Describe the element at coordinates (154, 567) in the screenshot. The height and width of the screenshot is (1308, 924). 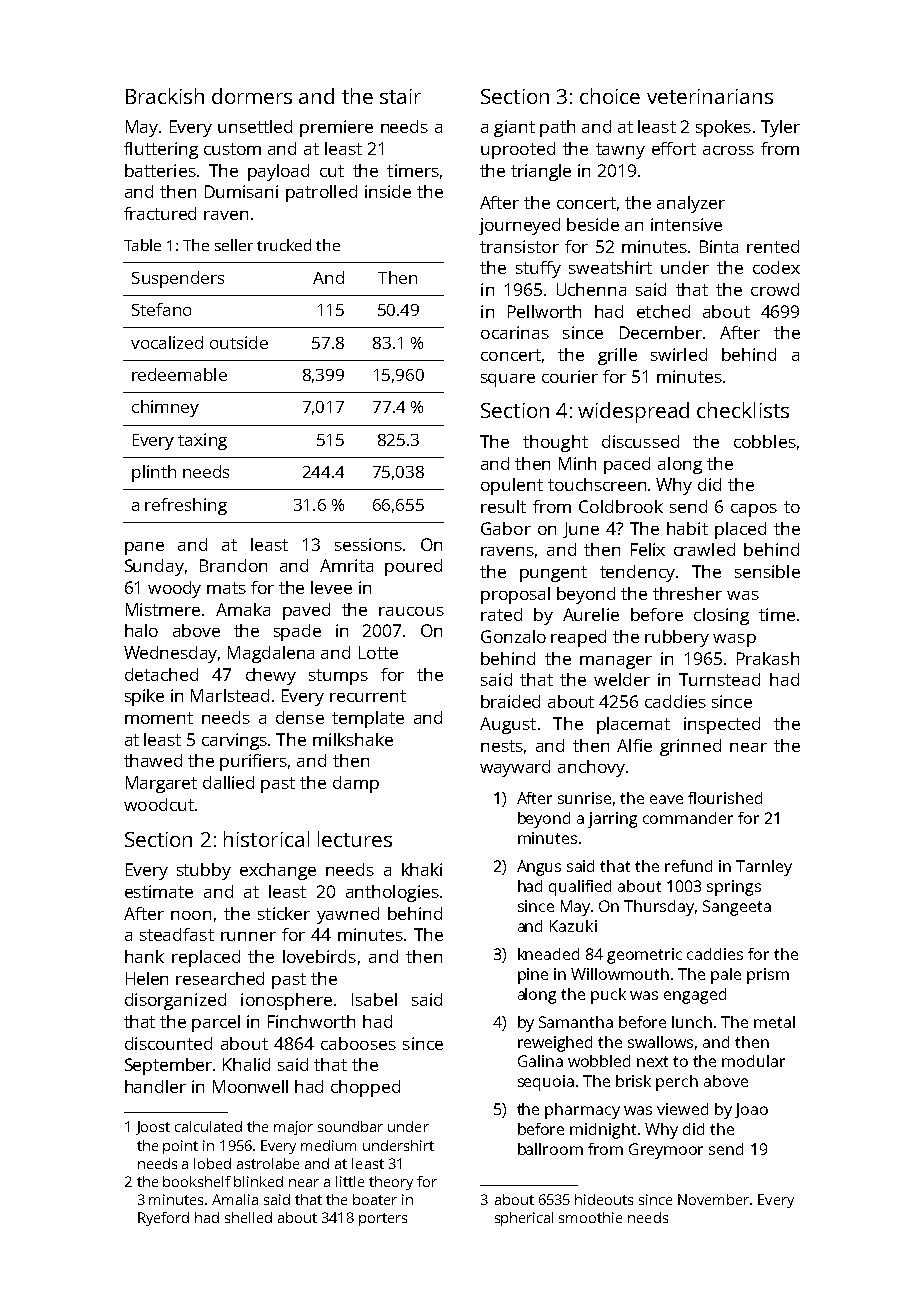
I see `Sunday` at that location.
